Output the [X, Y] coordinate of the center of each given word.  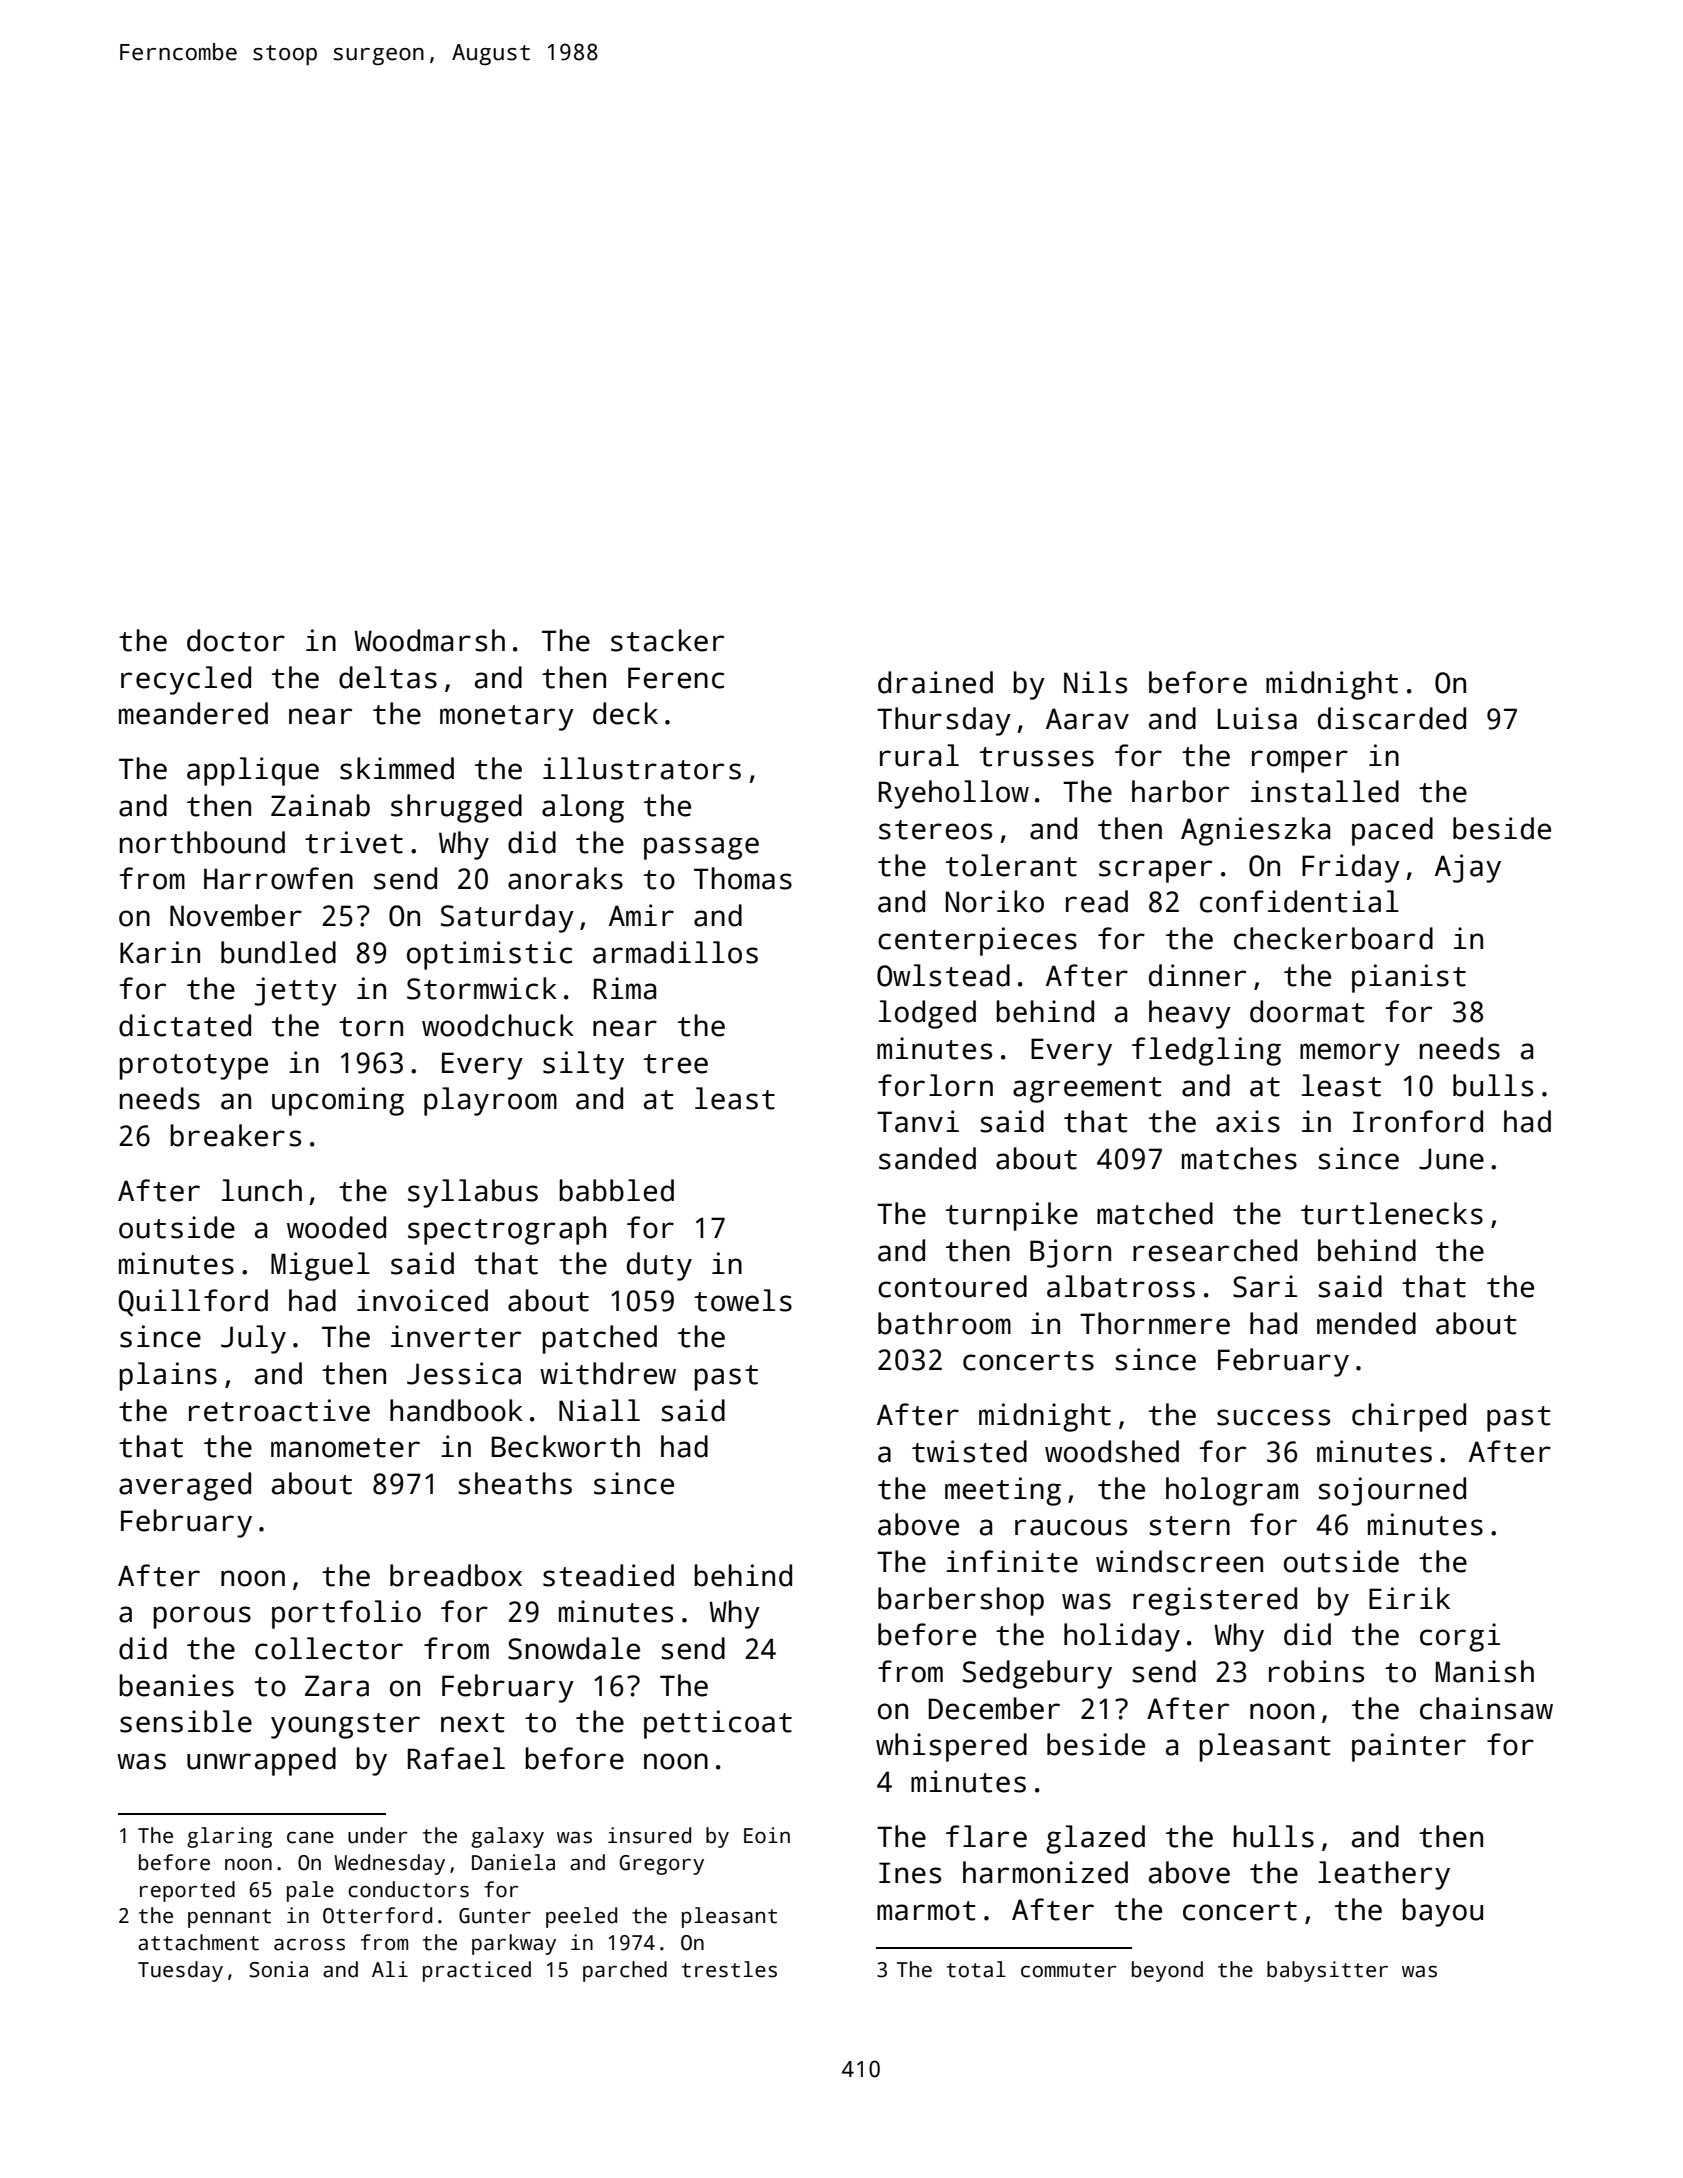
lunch [262, 1190]
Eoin [767, 1835]
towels [743, 1300]
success [1273, 1417]
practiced [477, 1971]
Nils [1095, 682]
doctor [236, 640]
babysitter [1327, 1971]
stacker [667, 640]
